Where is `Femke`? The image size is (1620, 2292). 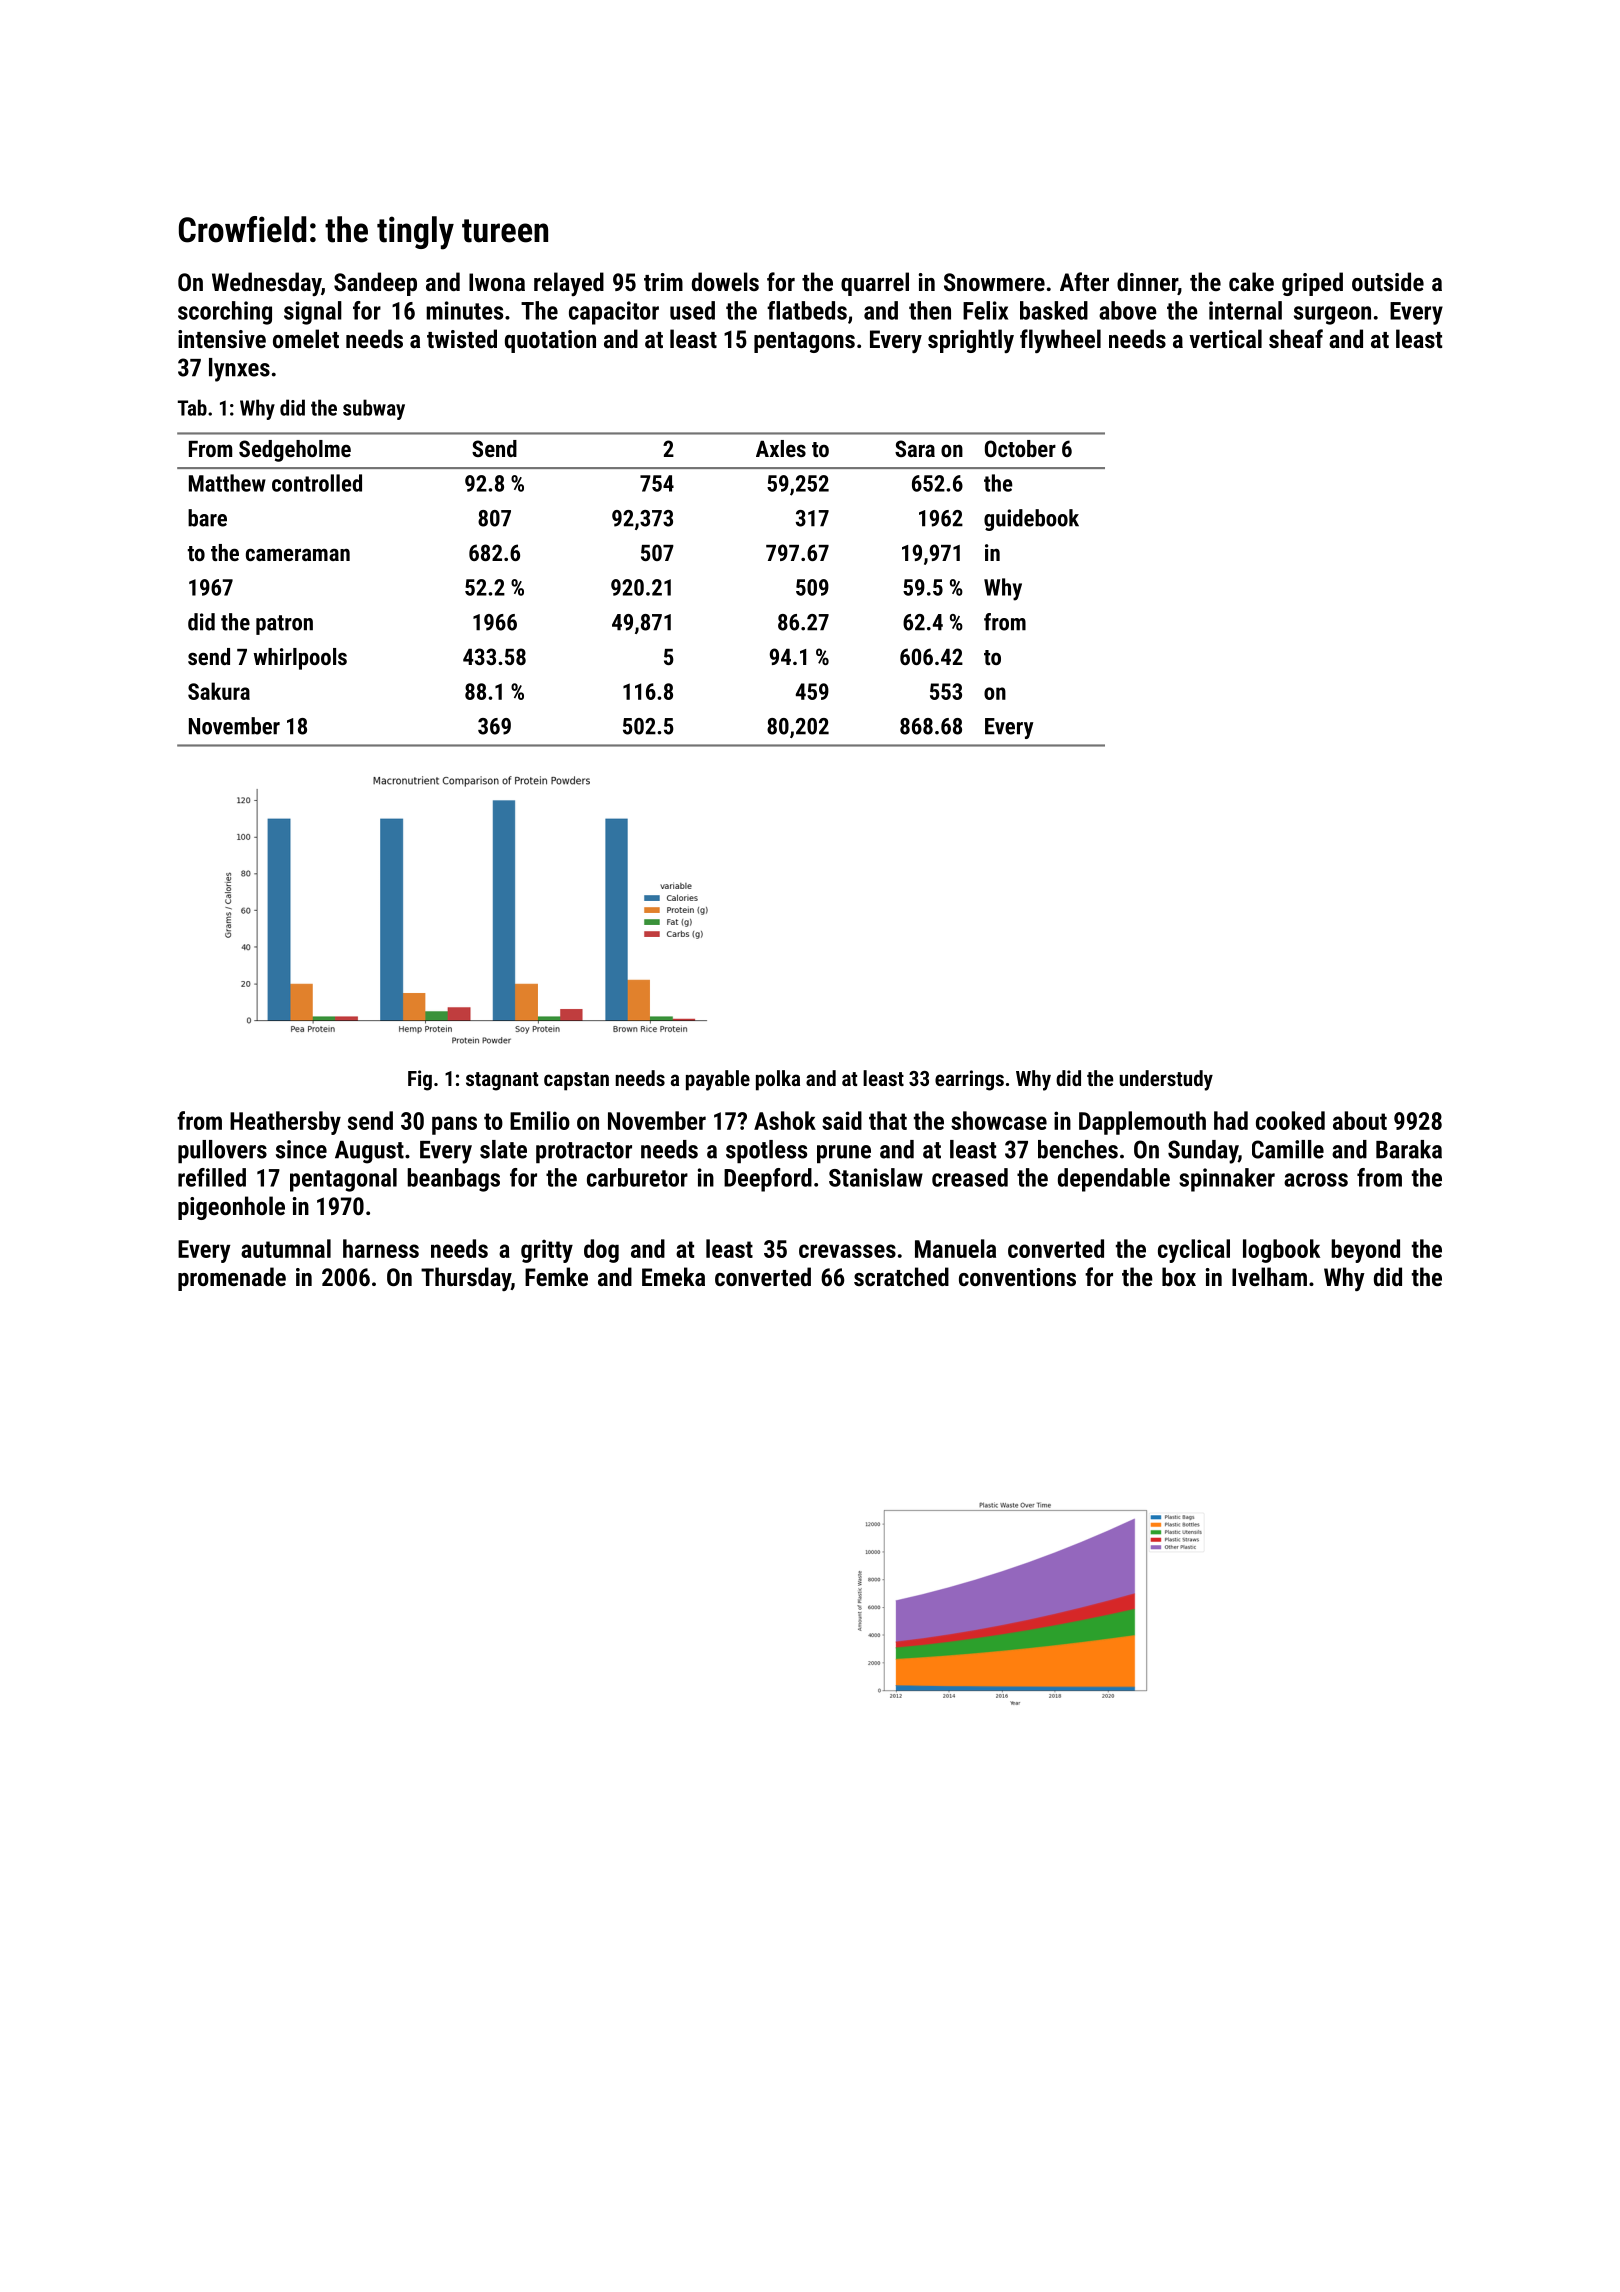 Femke is located at coordinates (556, 1276).
